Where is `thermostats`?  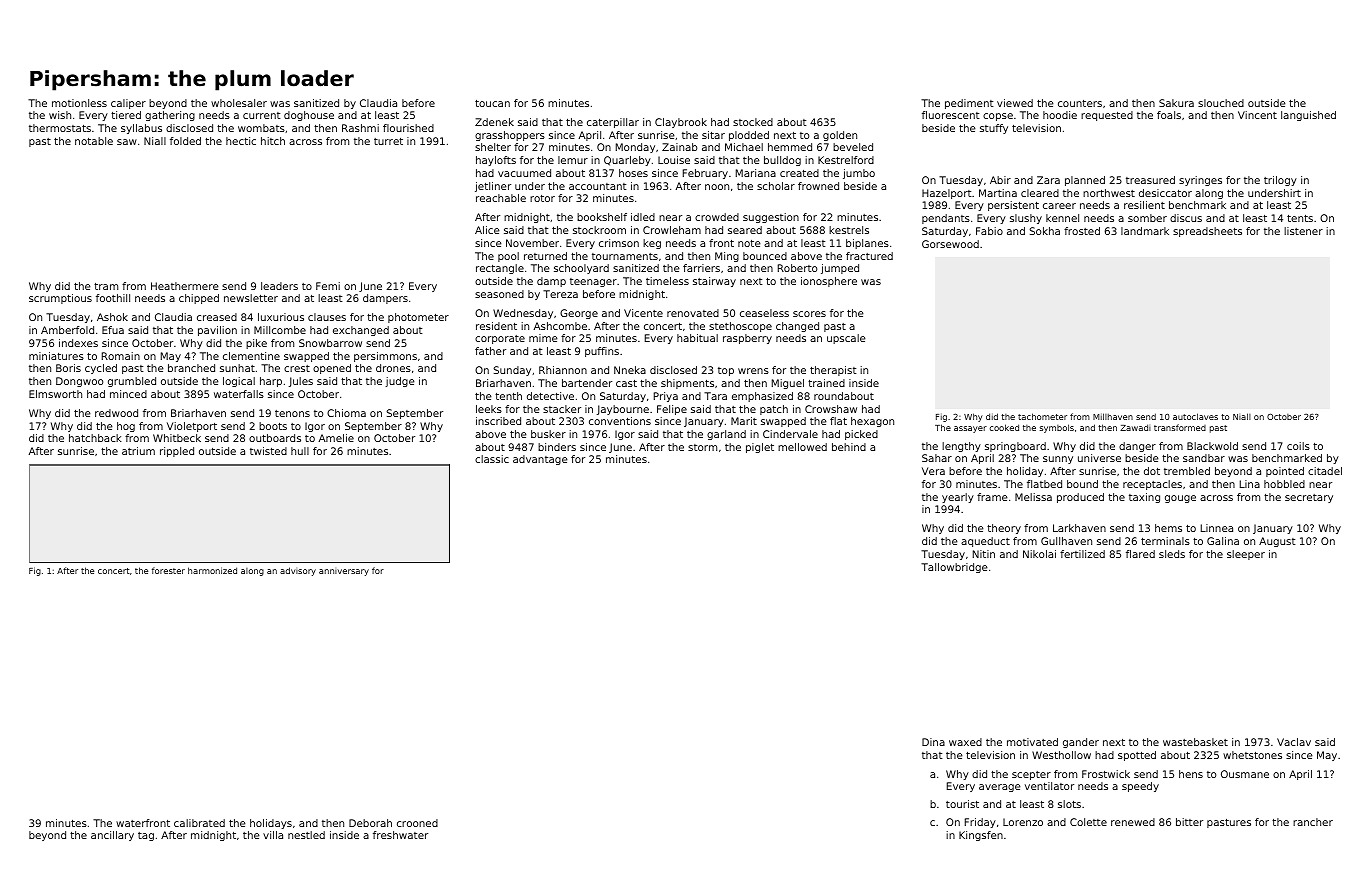
thermostats is located at coordinates (60, 128).
